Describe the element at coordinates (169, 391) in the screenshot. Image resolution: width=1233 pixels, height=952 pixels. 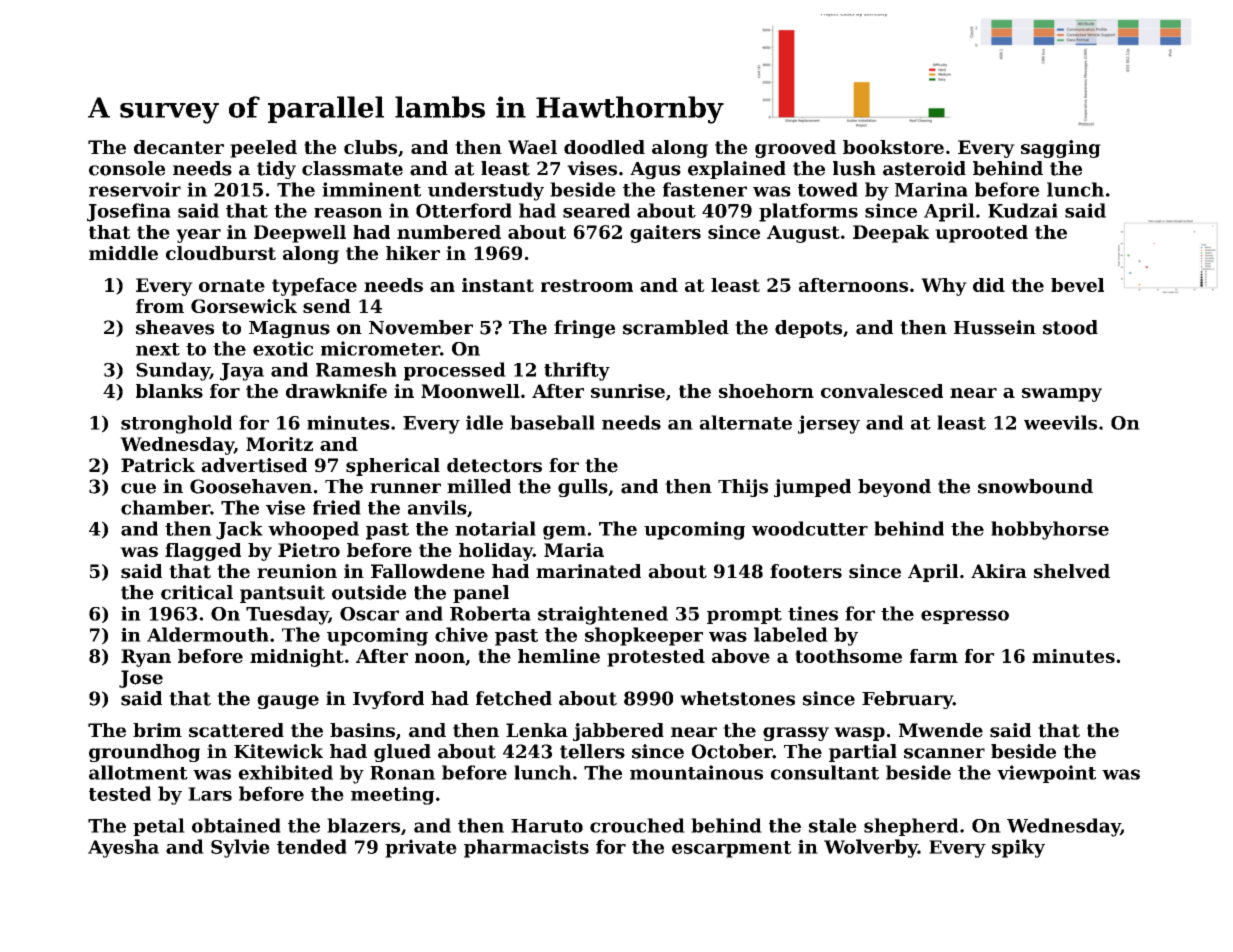
I see `blanks` at that location.
